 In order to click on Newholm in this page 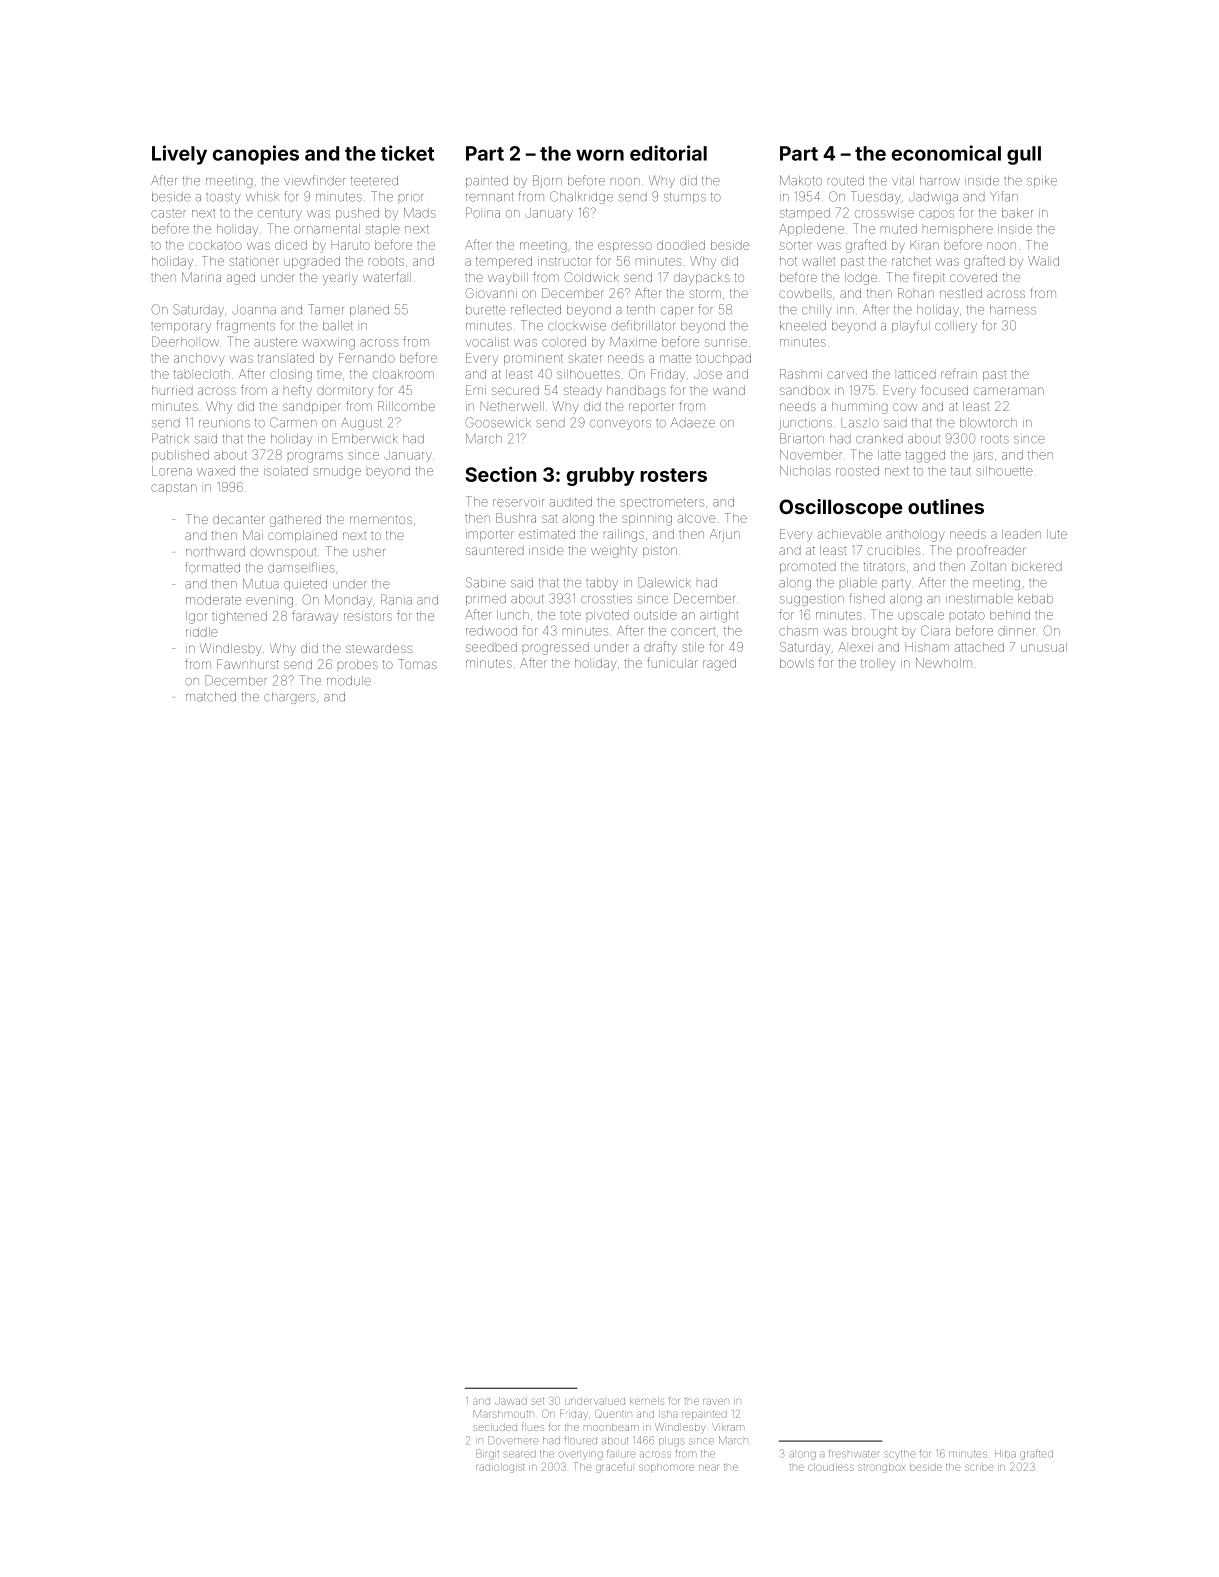, I will do `click(944, 663)`.
